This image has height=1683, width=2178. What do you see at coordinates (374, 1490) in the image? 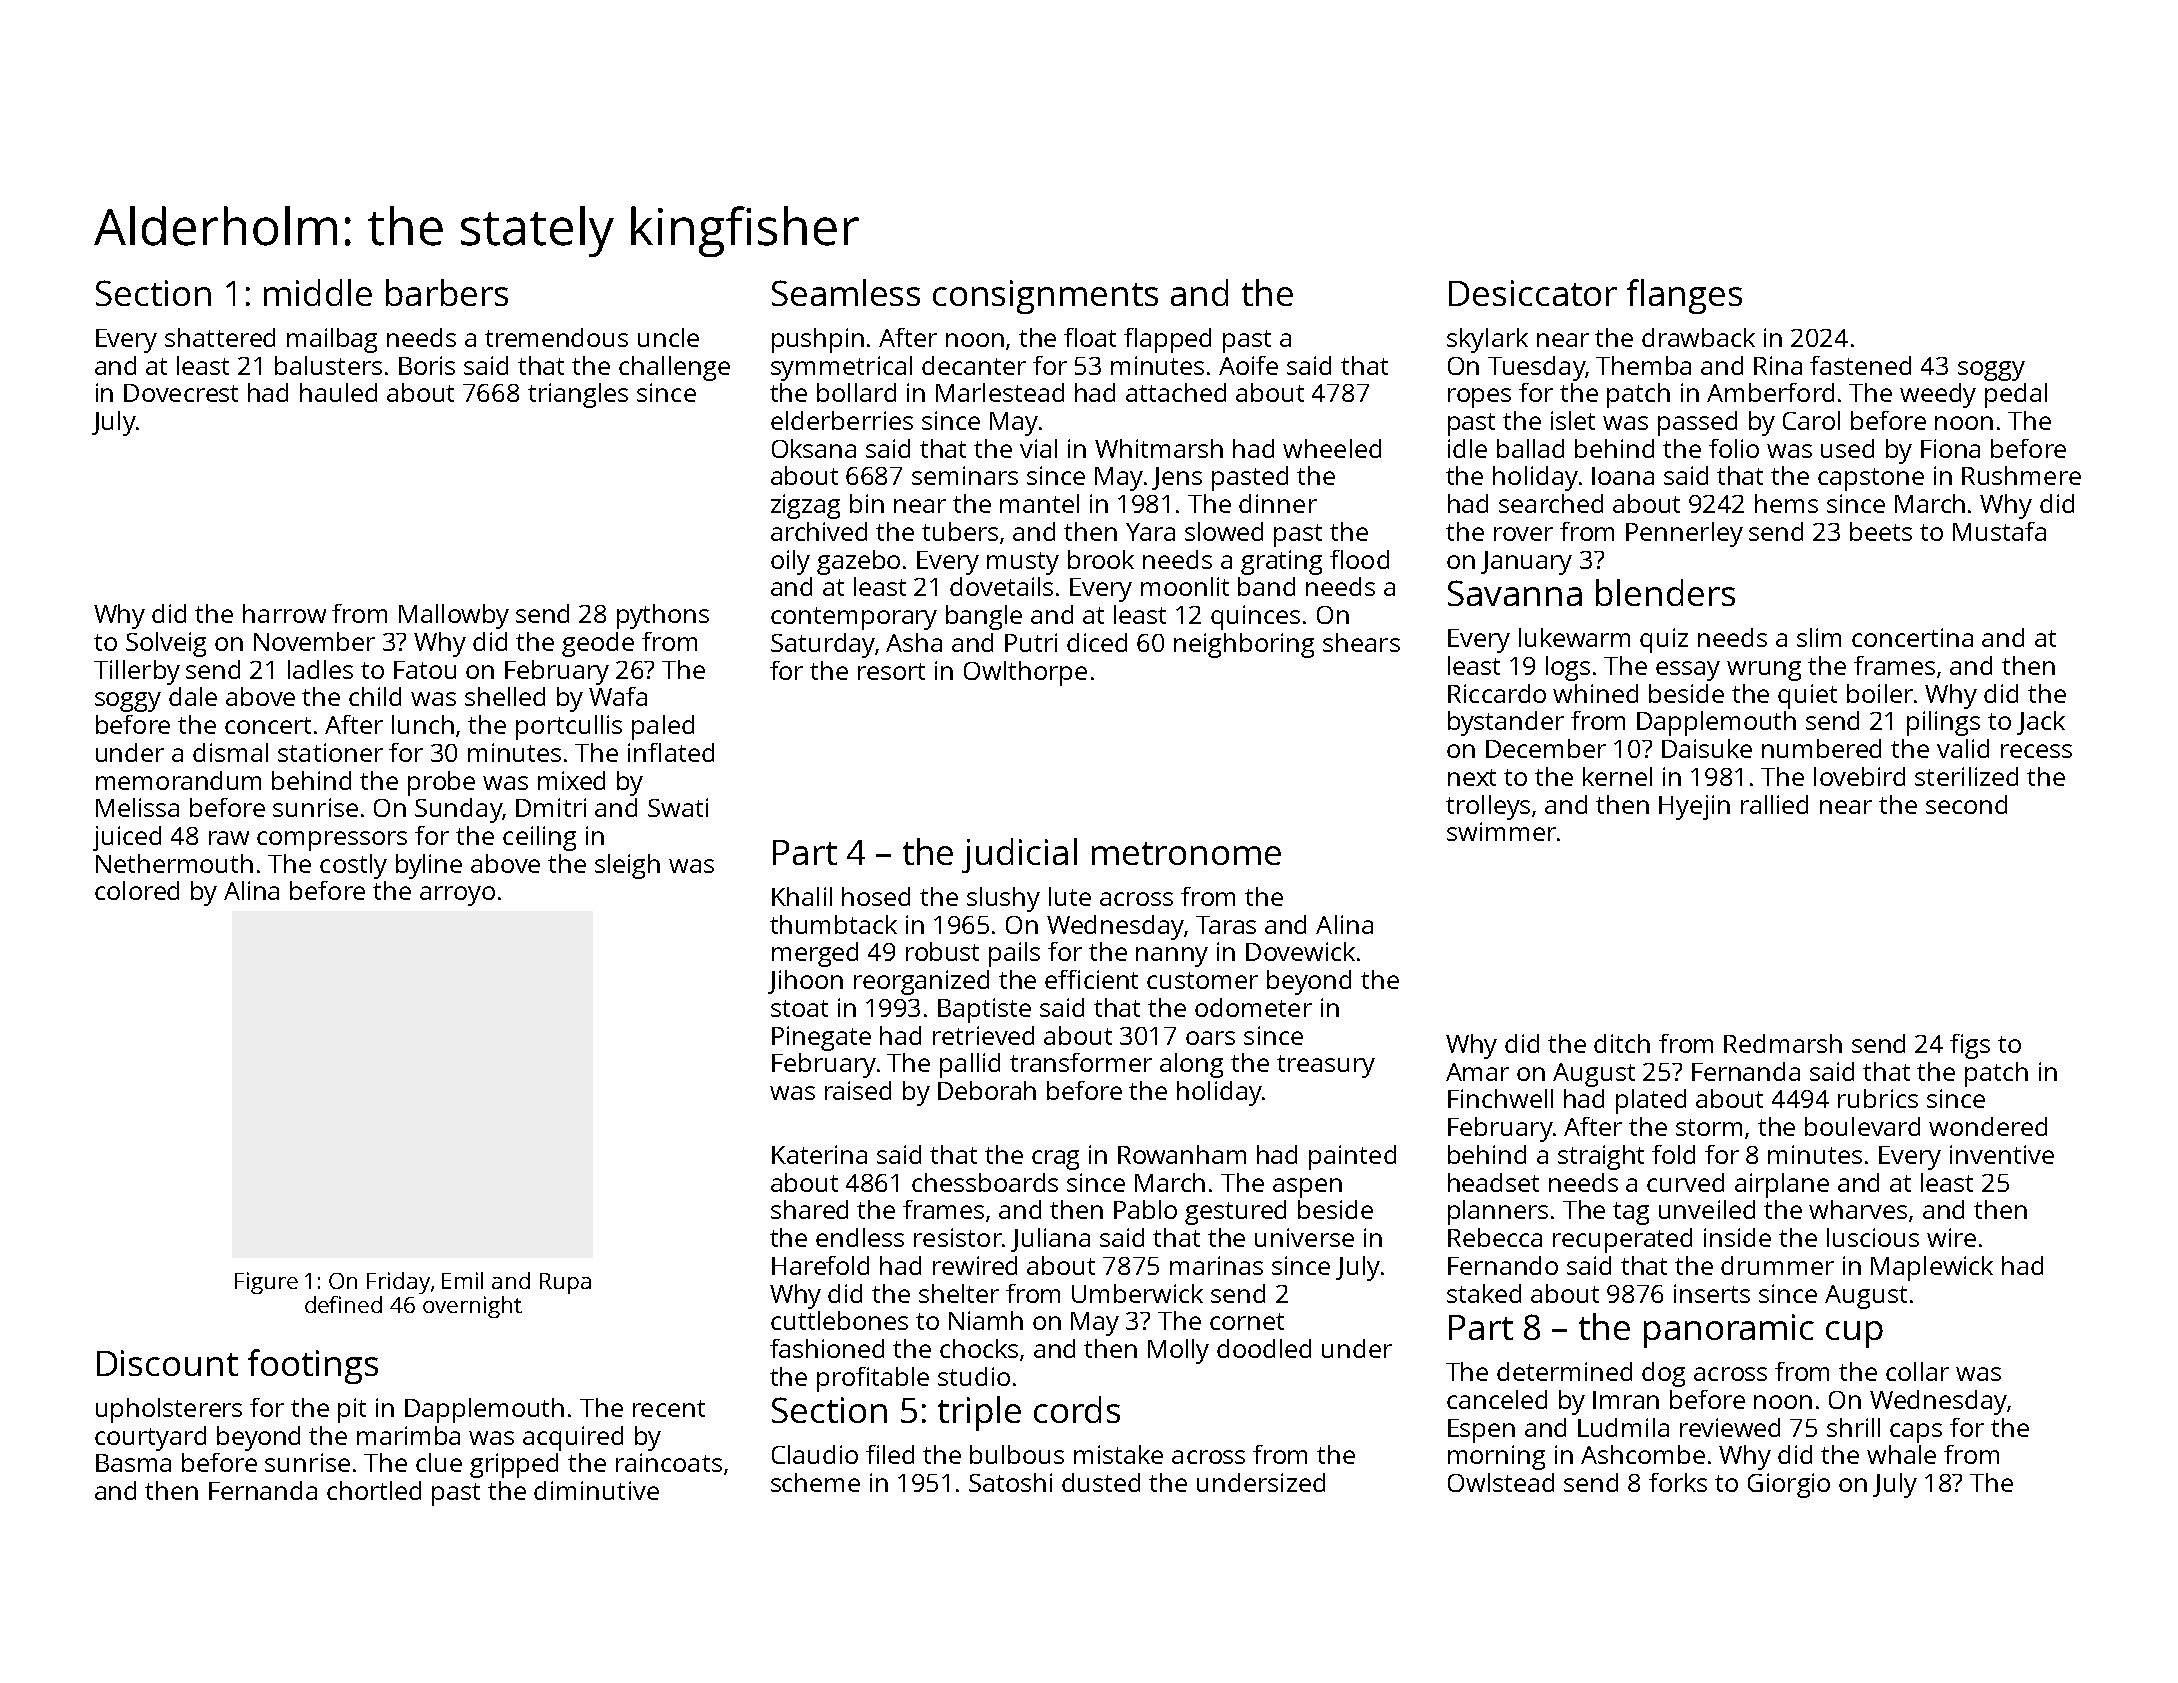
I see `chortled` at bounding box center [374, 1490].
